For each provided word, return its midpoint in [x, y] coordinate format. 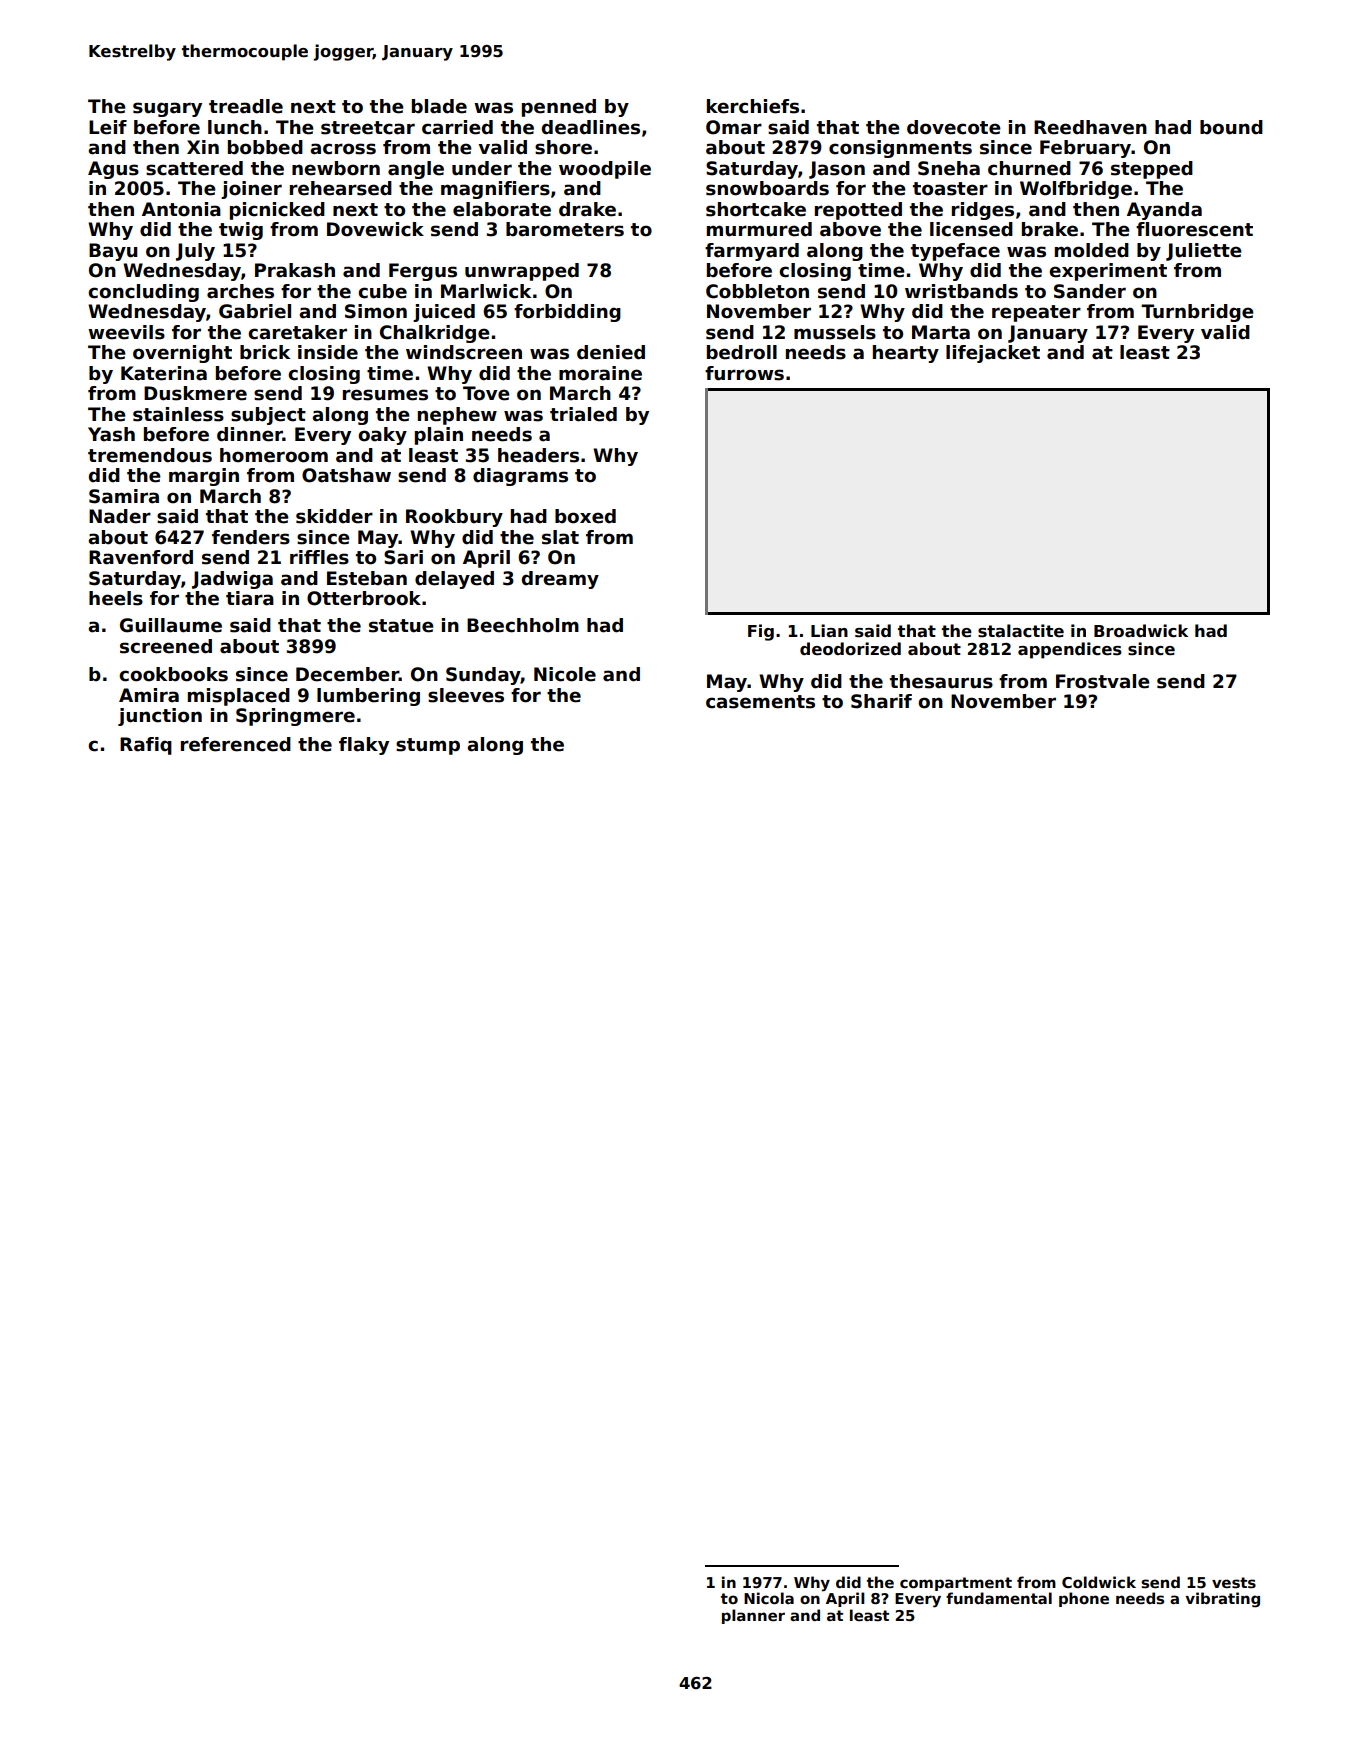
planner [753, 1616]
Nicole [565, 674]
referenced [236, 744]
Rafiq [146, 746]
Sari [403, 557]
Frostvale [1103, 681]
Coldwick [1099, 1582]
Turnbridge [1197, 313]
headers [538, 455]
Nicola [769, 1598]
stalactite [1021, 631]
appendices [1070, 650]
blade [439, 106]
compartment [956, 1584]
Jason [837, 170]
